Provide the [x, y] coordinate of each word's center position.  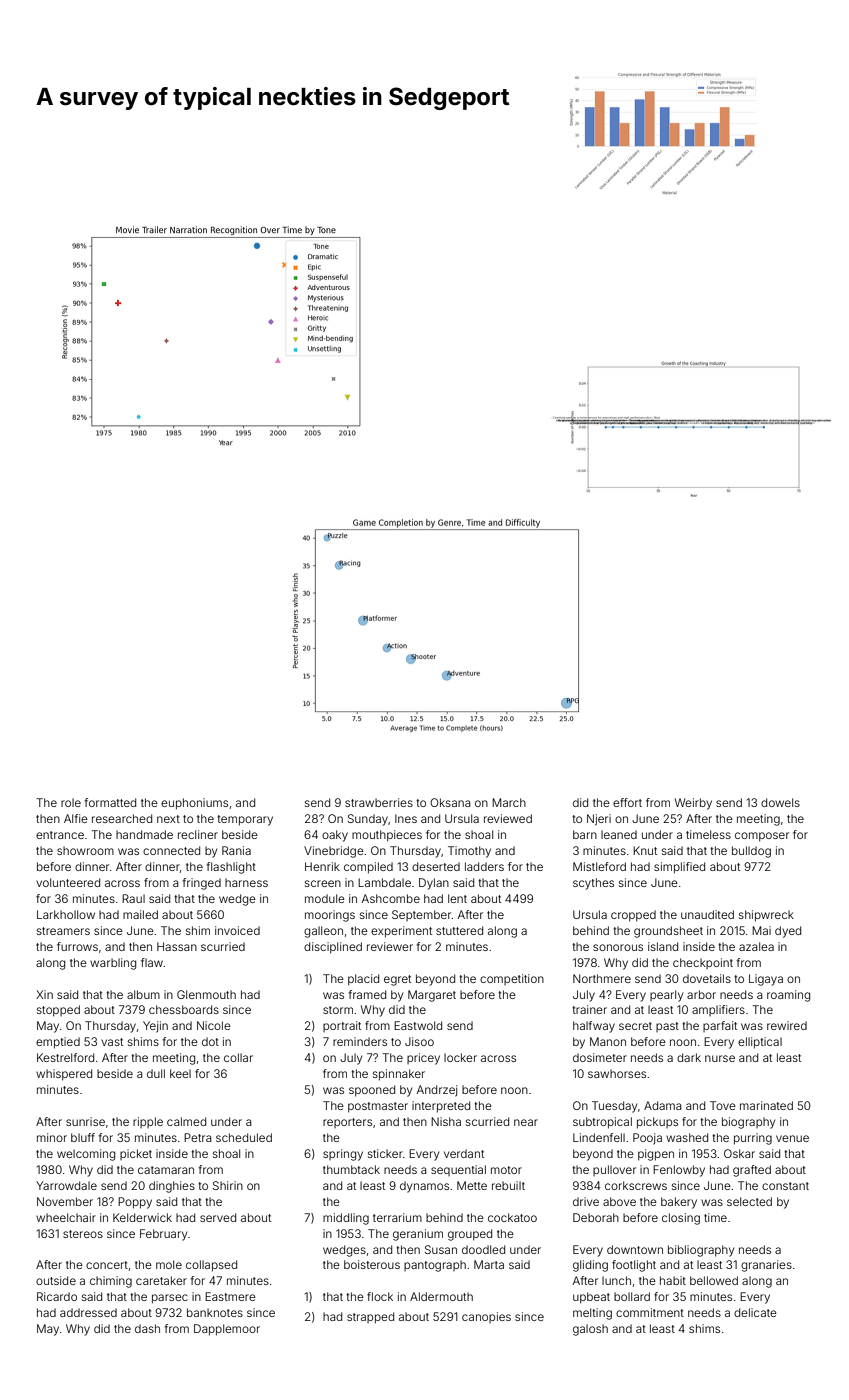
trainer [589, 1009]
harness [246, 882]
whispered [64, 1075]
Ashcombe [390, 898]
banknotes [215, 1312]
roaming [788, 996]
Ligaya [766, 980]
